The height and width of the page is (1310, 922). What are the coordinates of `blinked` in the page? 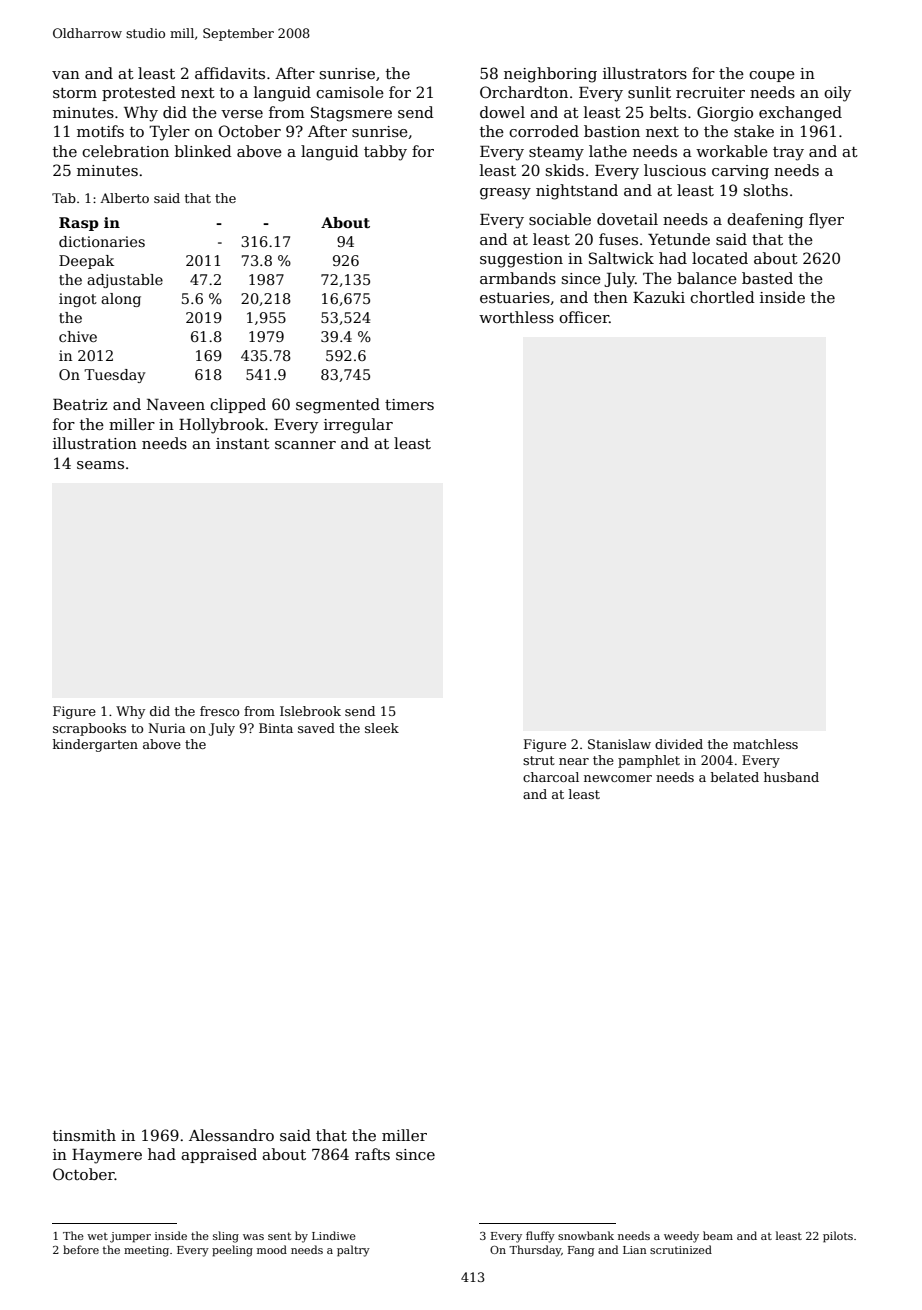 It's located at (203, 151).
